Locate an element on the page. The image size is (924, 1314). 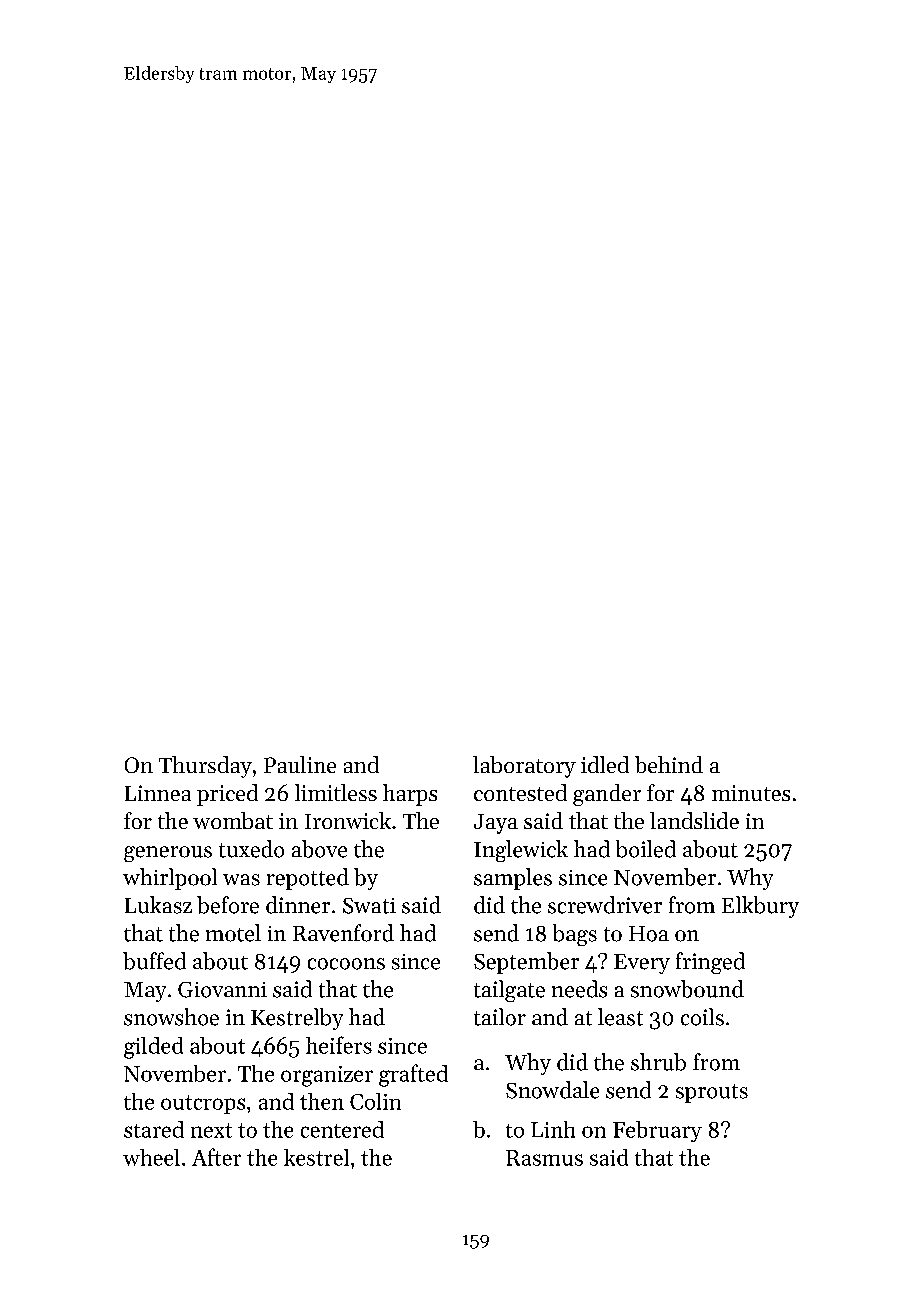
behind is located at coordinates (669, 764).
